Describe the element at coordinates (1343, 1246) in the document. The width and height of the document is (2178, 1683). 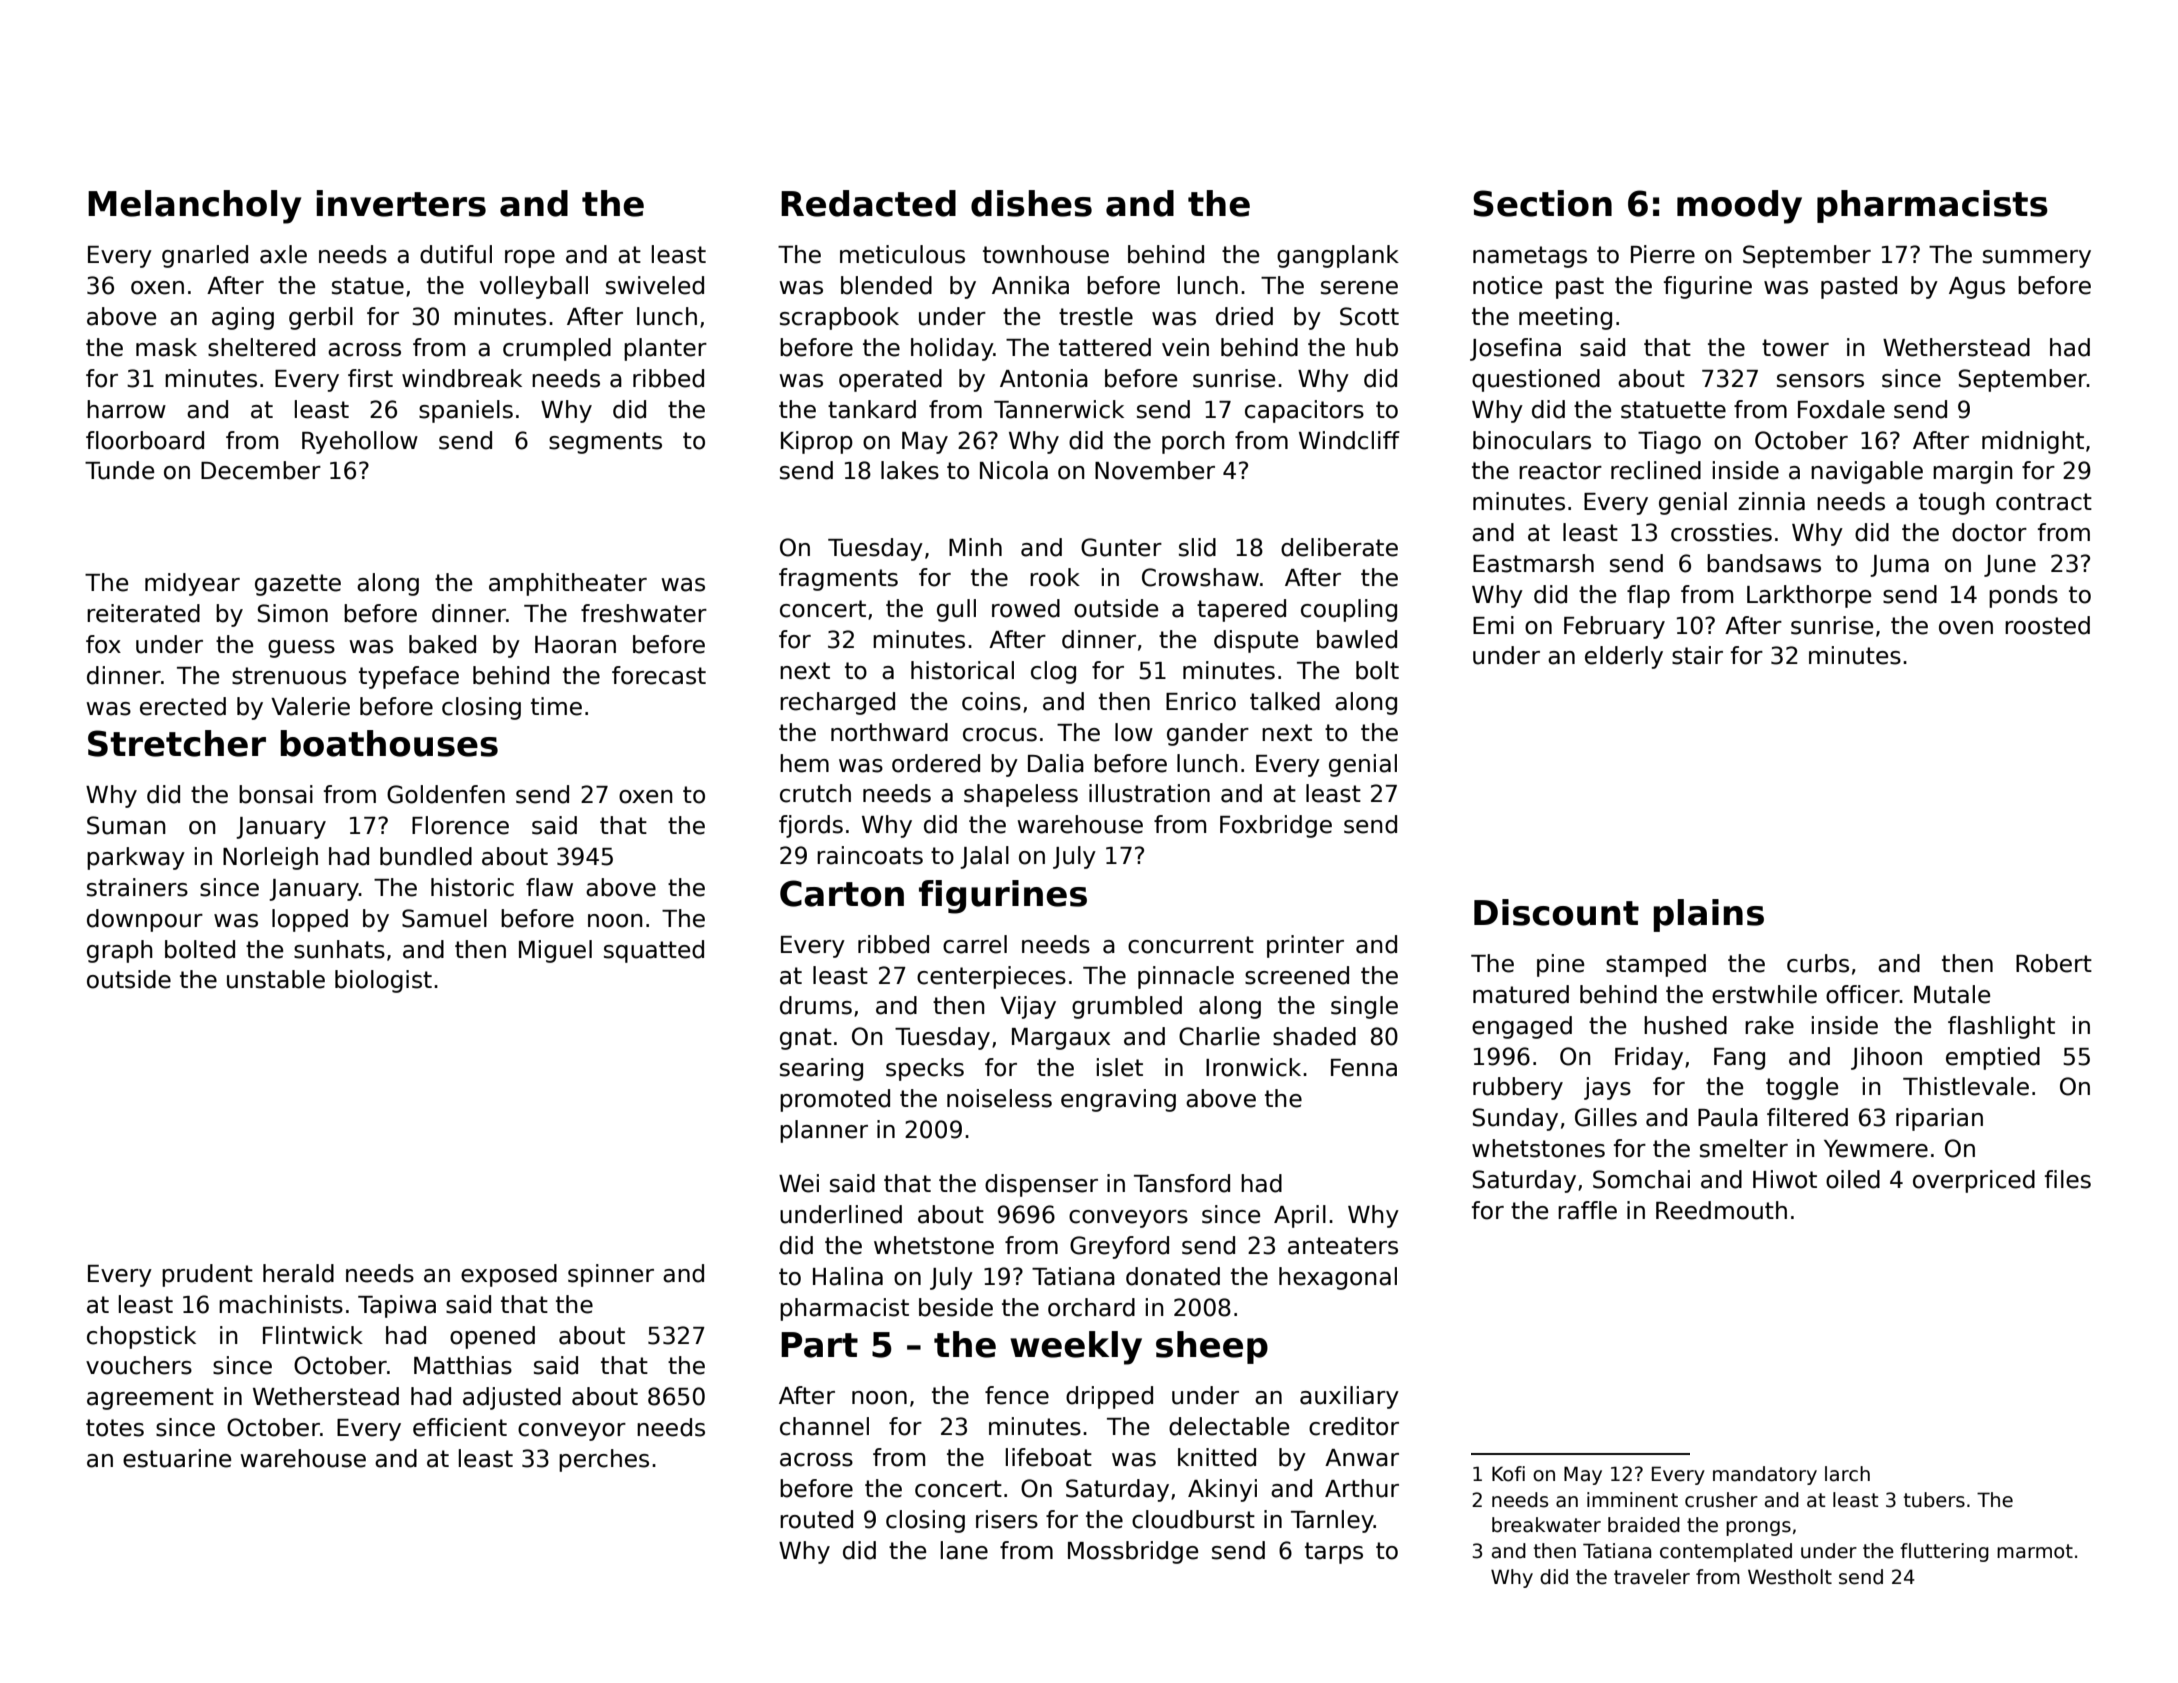
I see `anteaters` at that location.
